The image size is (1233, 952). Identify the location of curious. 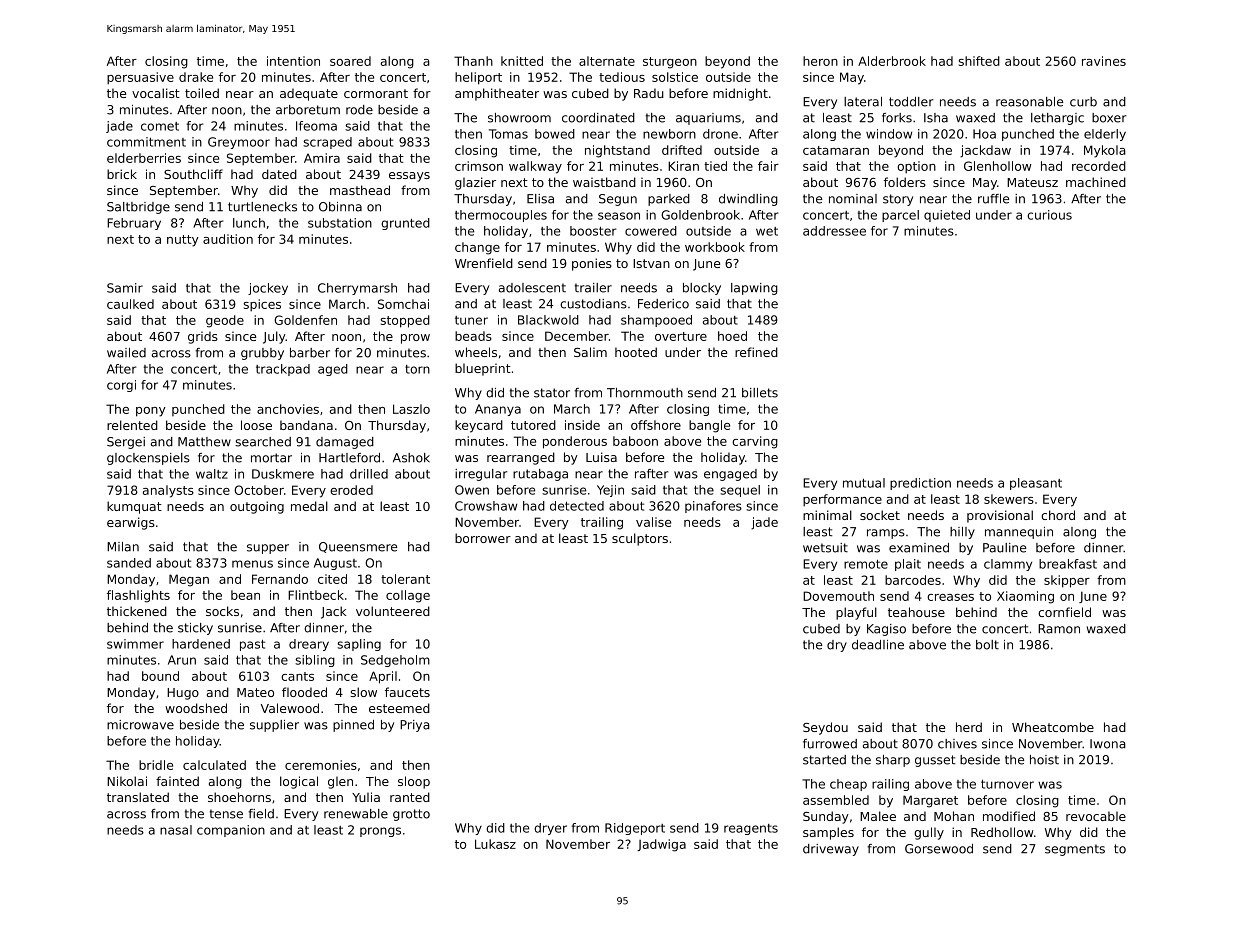
(1049, 215).
